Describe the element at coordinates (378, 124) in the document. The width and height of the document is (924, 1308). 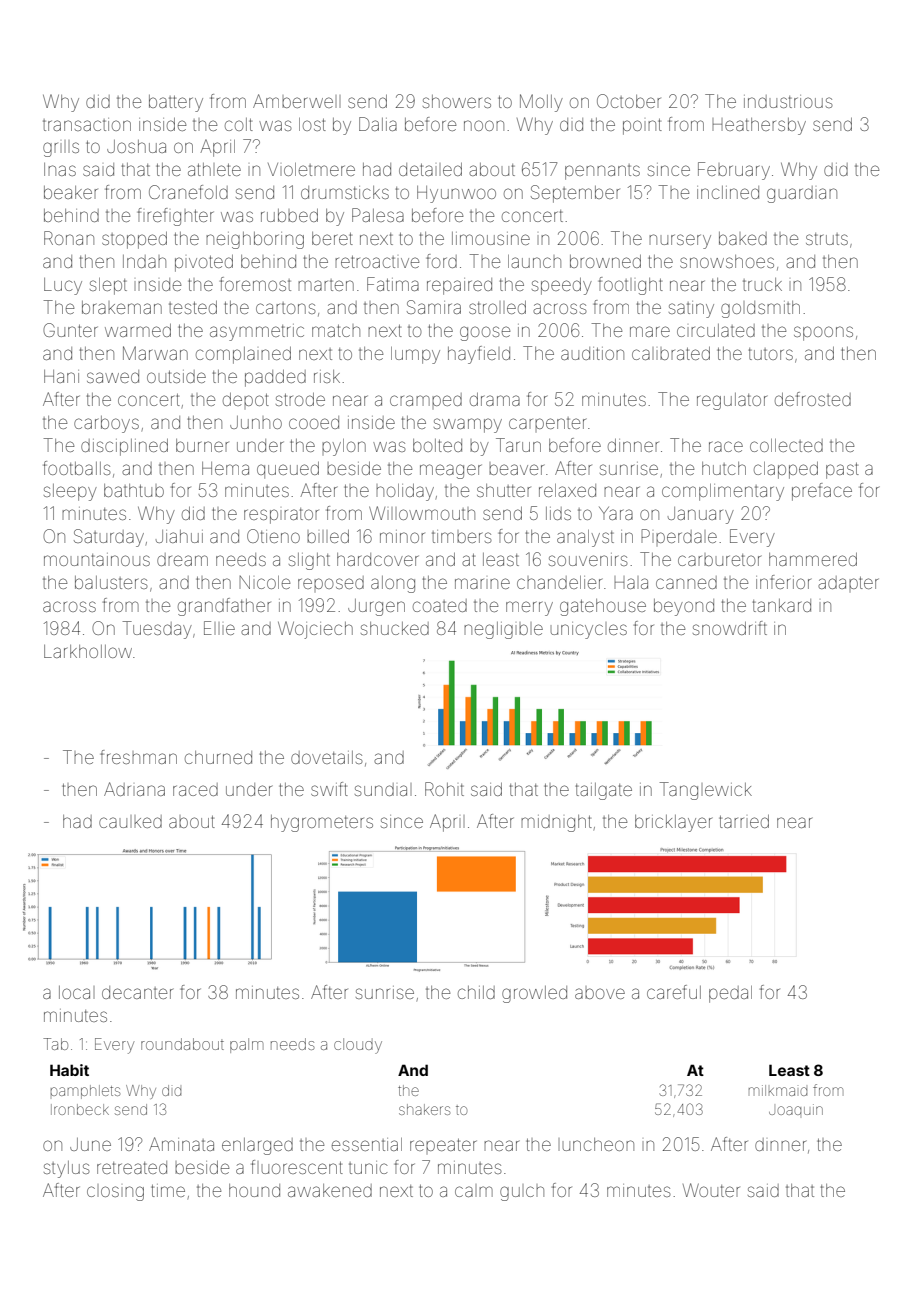
I see `Dalia` at that location.
